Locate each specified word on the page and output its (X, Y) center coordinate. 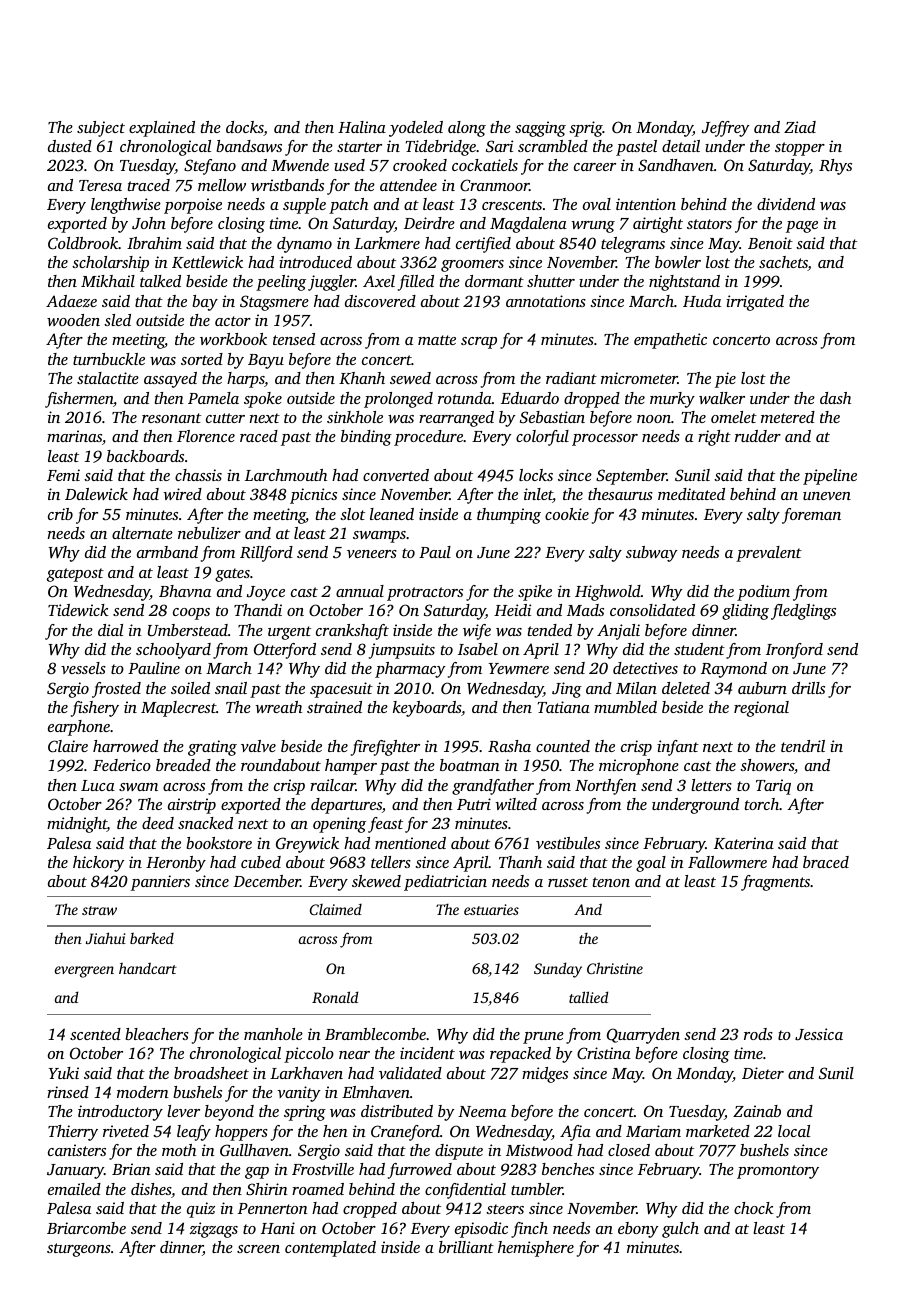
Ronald (335, 997)
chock (754, 1208)
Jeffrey (725, 129)
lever (183, 1111)
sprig (586, 129)
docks (245, 128)
